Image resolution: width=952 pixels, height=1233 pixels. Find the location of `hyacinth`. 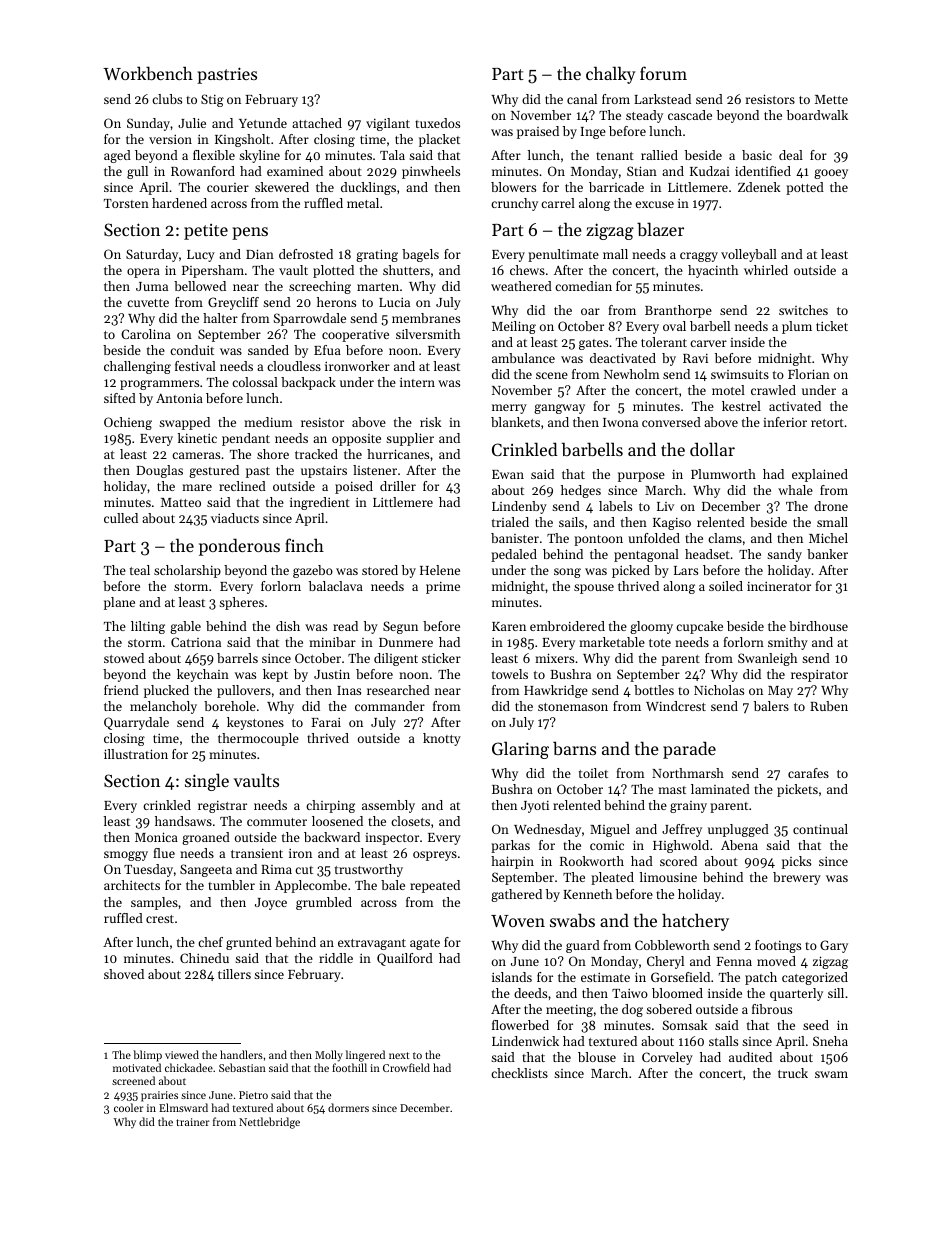

hyacinth is located at coordinates (713, 271).
